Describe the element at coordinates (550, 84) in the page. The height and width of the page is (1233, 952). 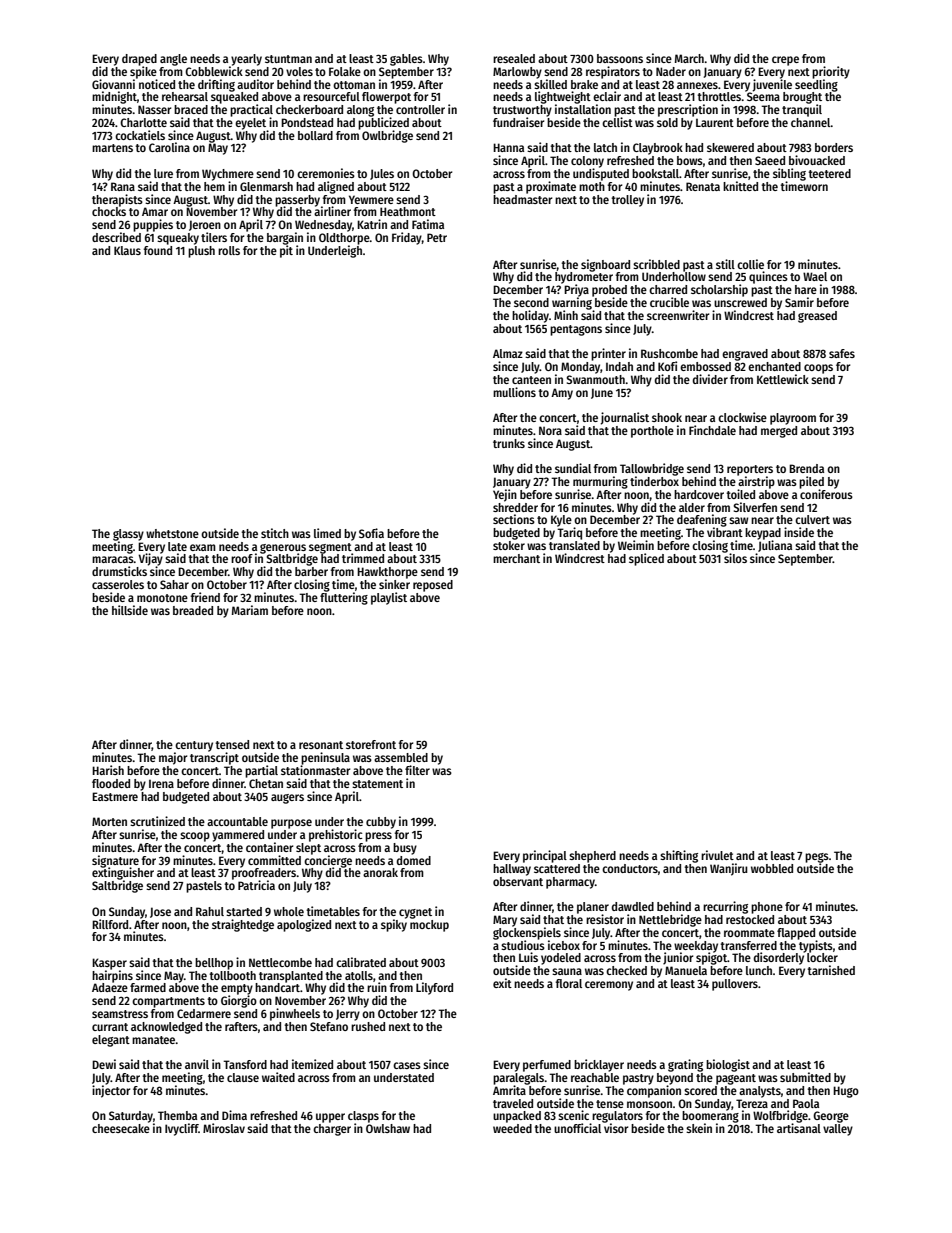
I see `skilled` at that location.
